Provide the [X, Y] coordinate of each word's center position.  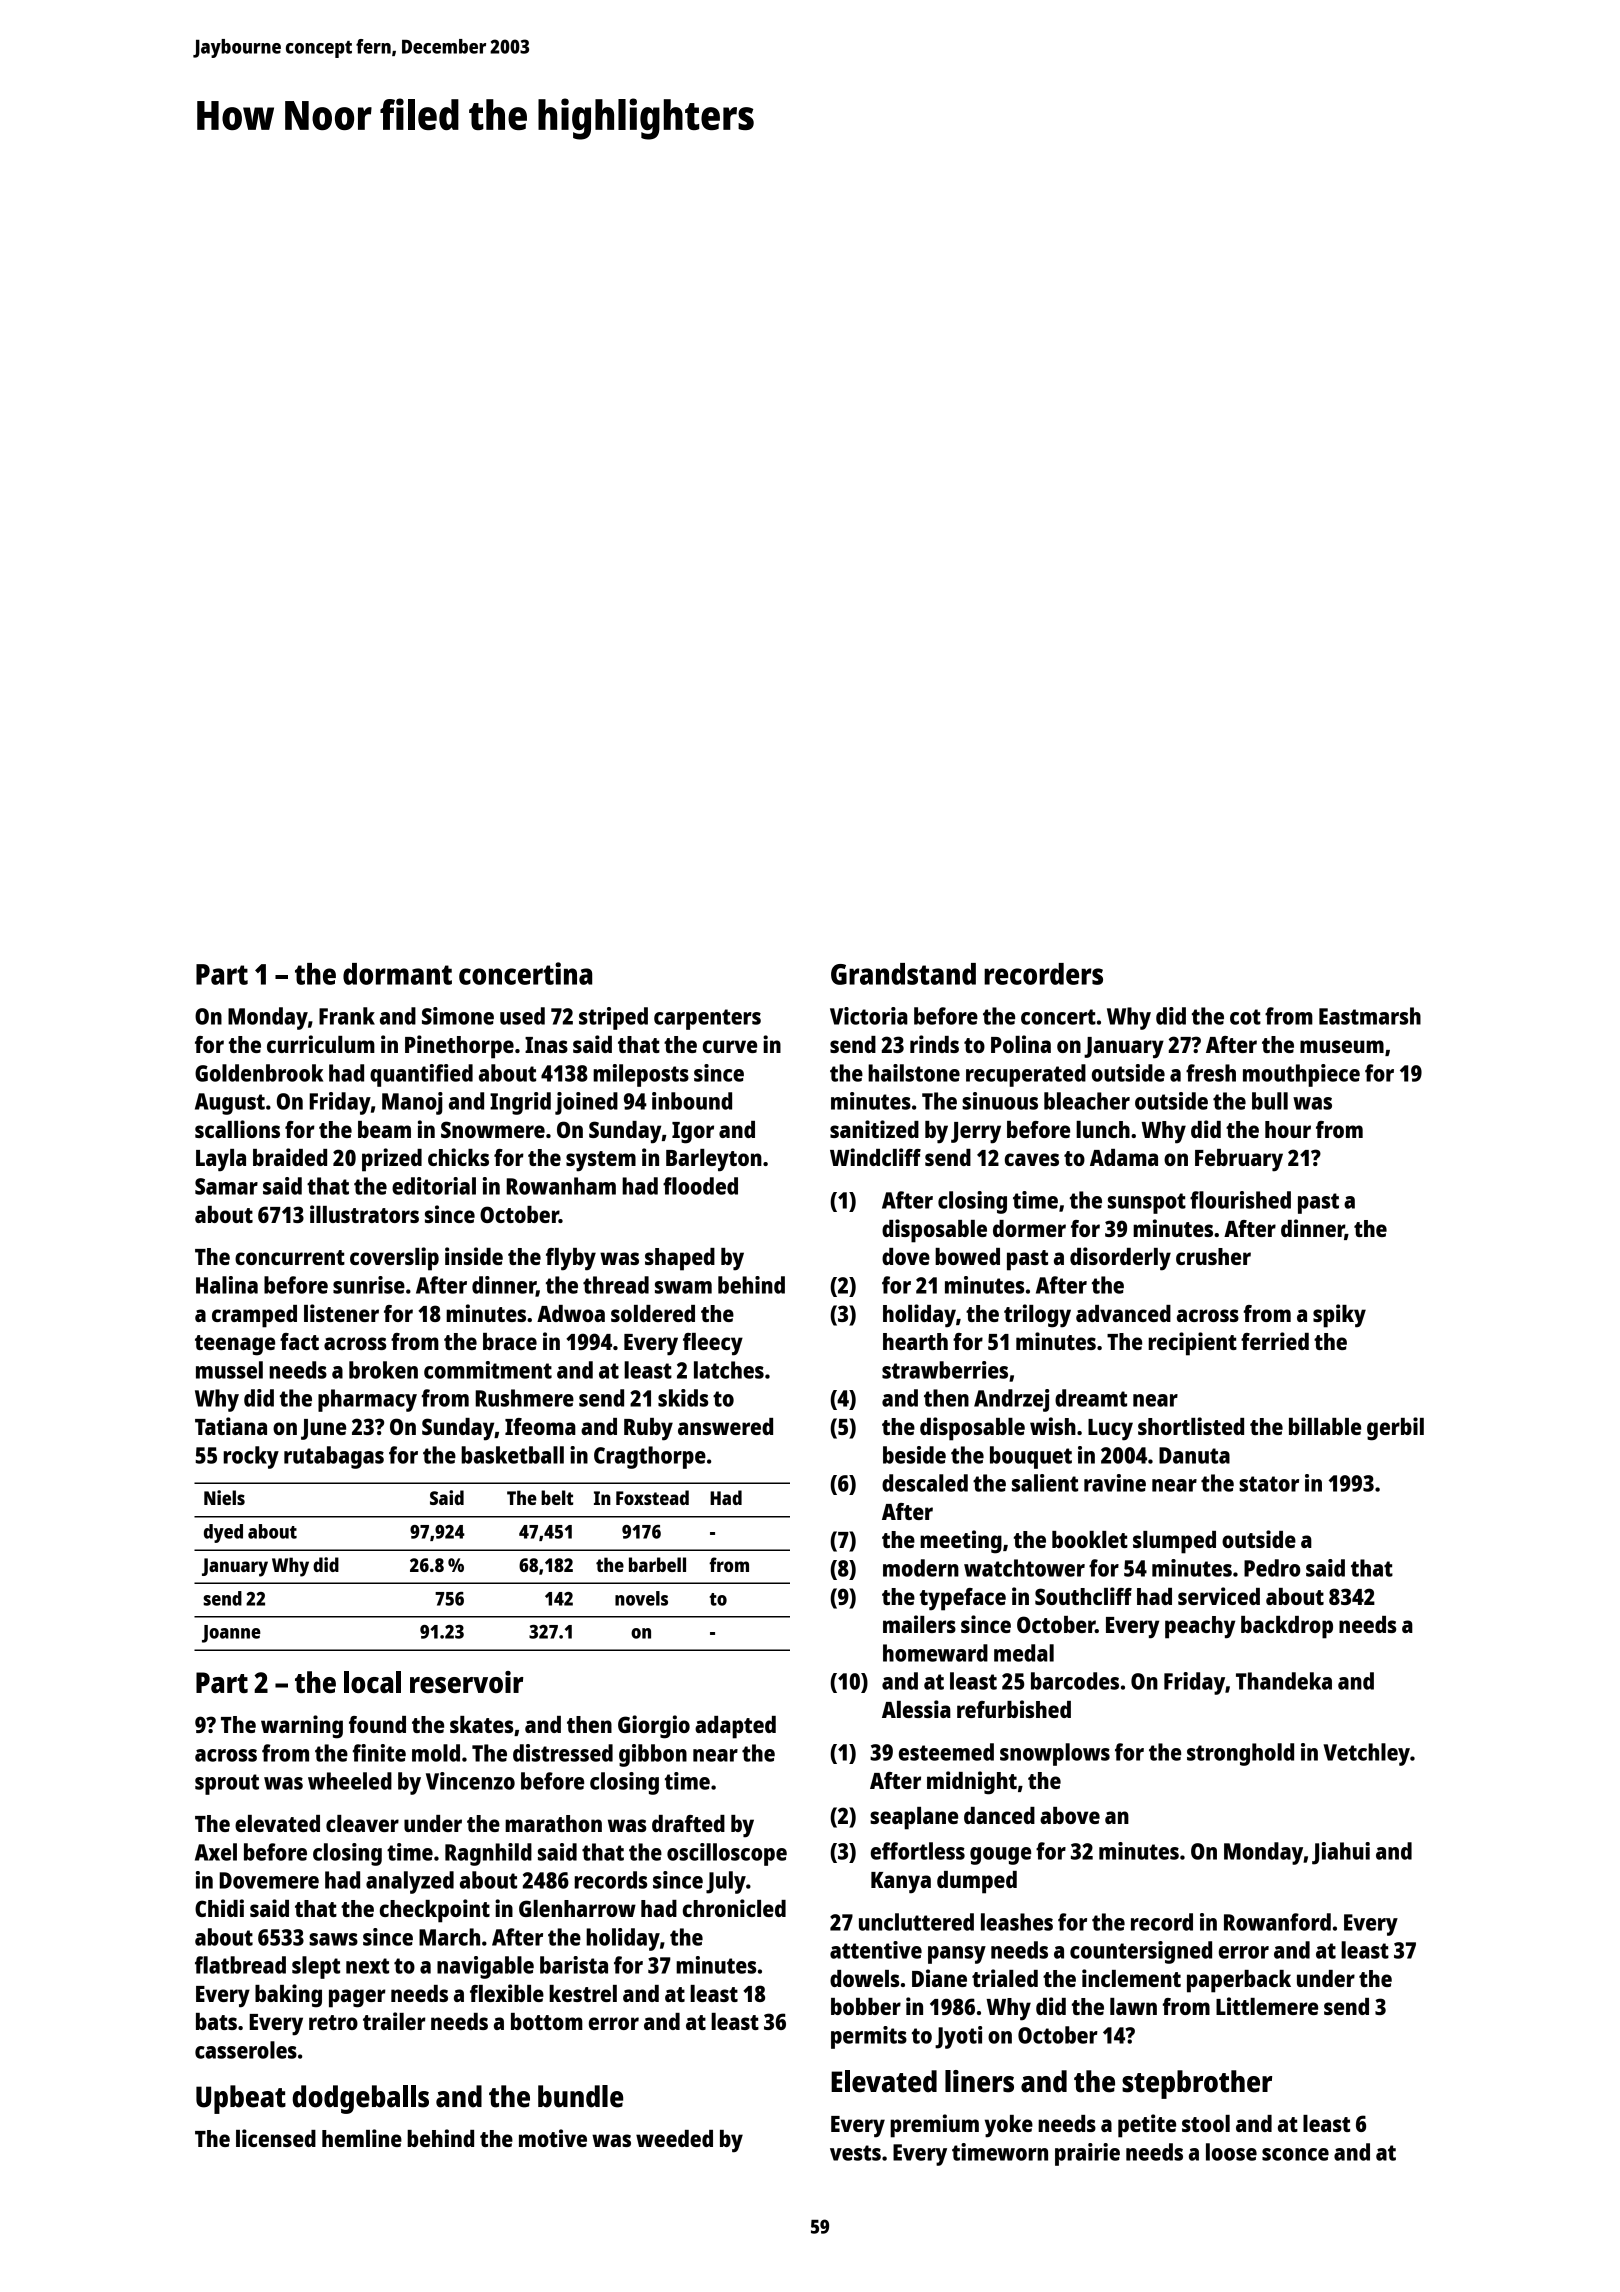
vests [855, 2153]
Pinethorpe [459, 1047]
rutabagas [334, 1457]
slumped [1174, 1542]
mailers [919, 1624]
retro [333, 2022]
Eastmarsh [1370, 1016]
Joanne [231, 1634]
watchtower [1024, 1568]
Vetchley [1366, 1754]
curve [730, 1046]
